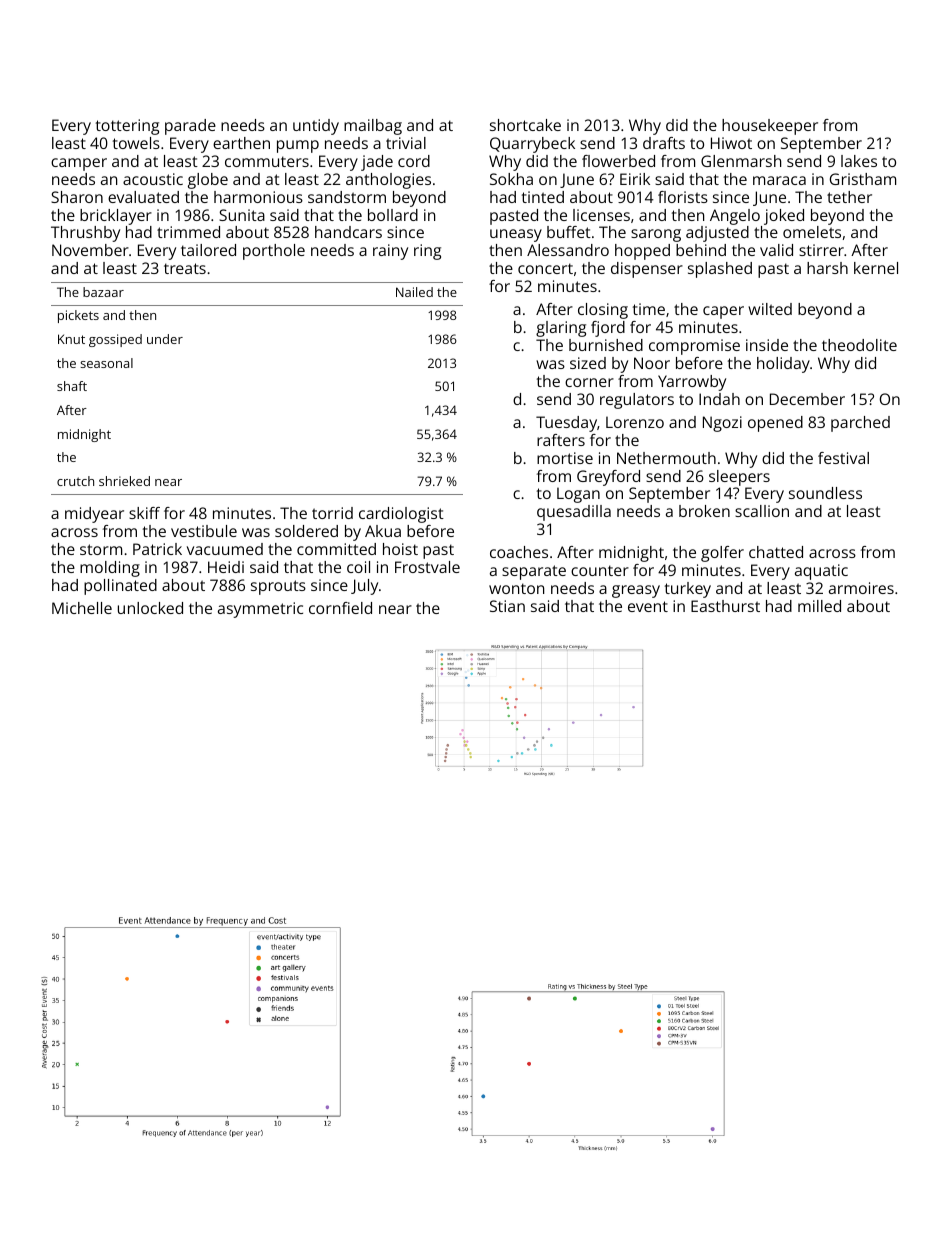 This document has width=952, height=1233. What do you see at coordinates (516, 235) in the document?
I see `uneasy` at bounding box center [516, 235].
